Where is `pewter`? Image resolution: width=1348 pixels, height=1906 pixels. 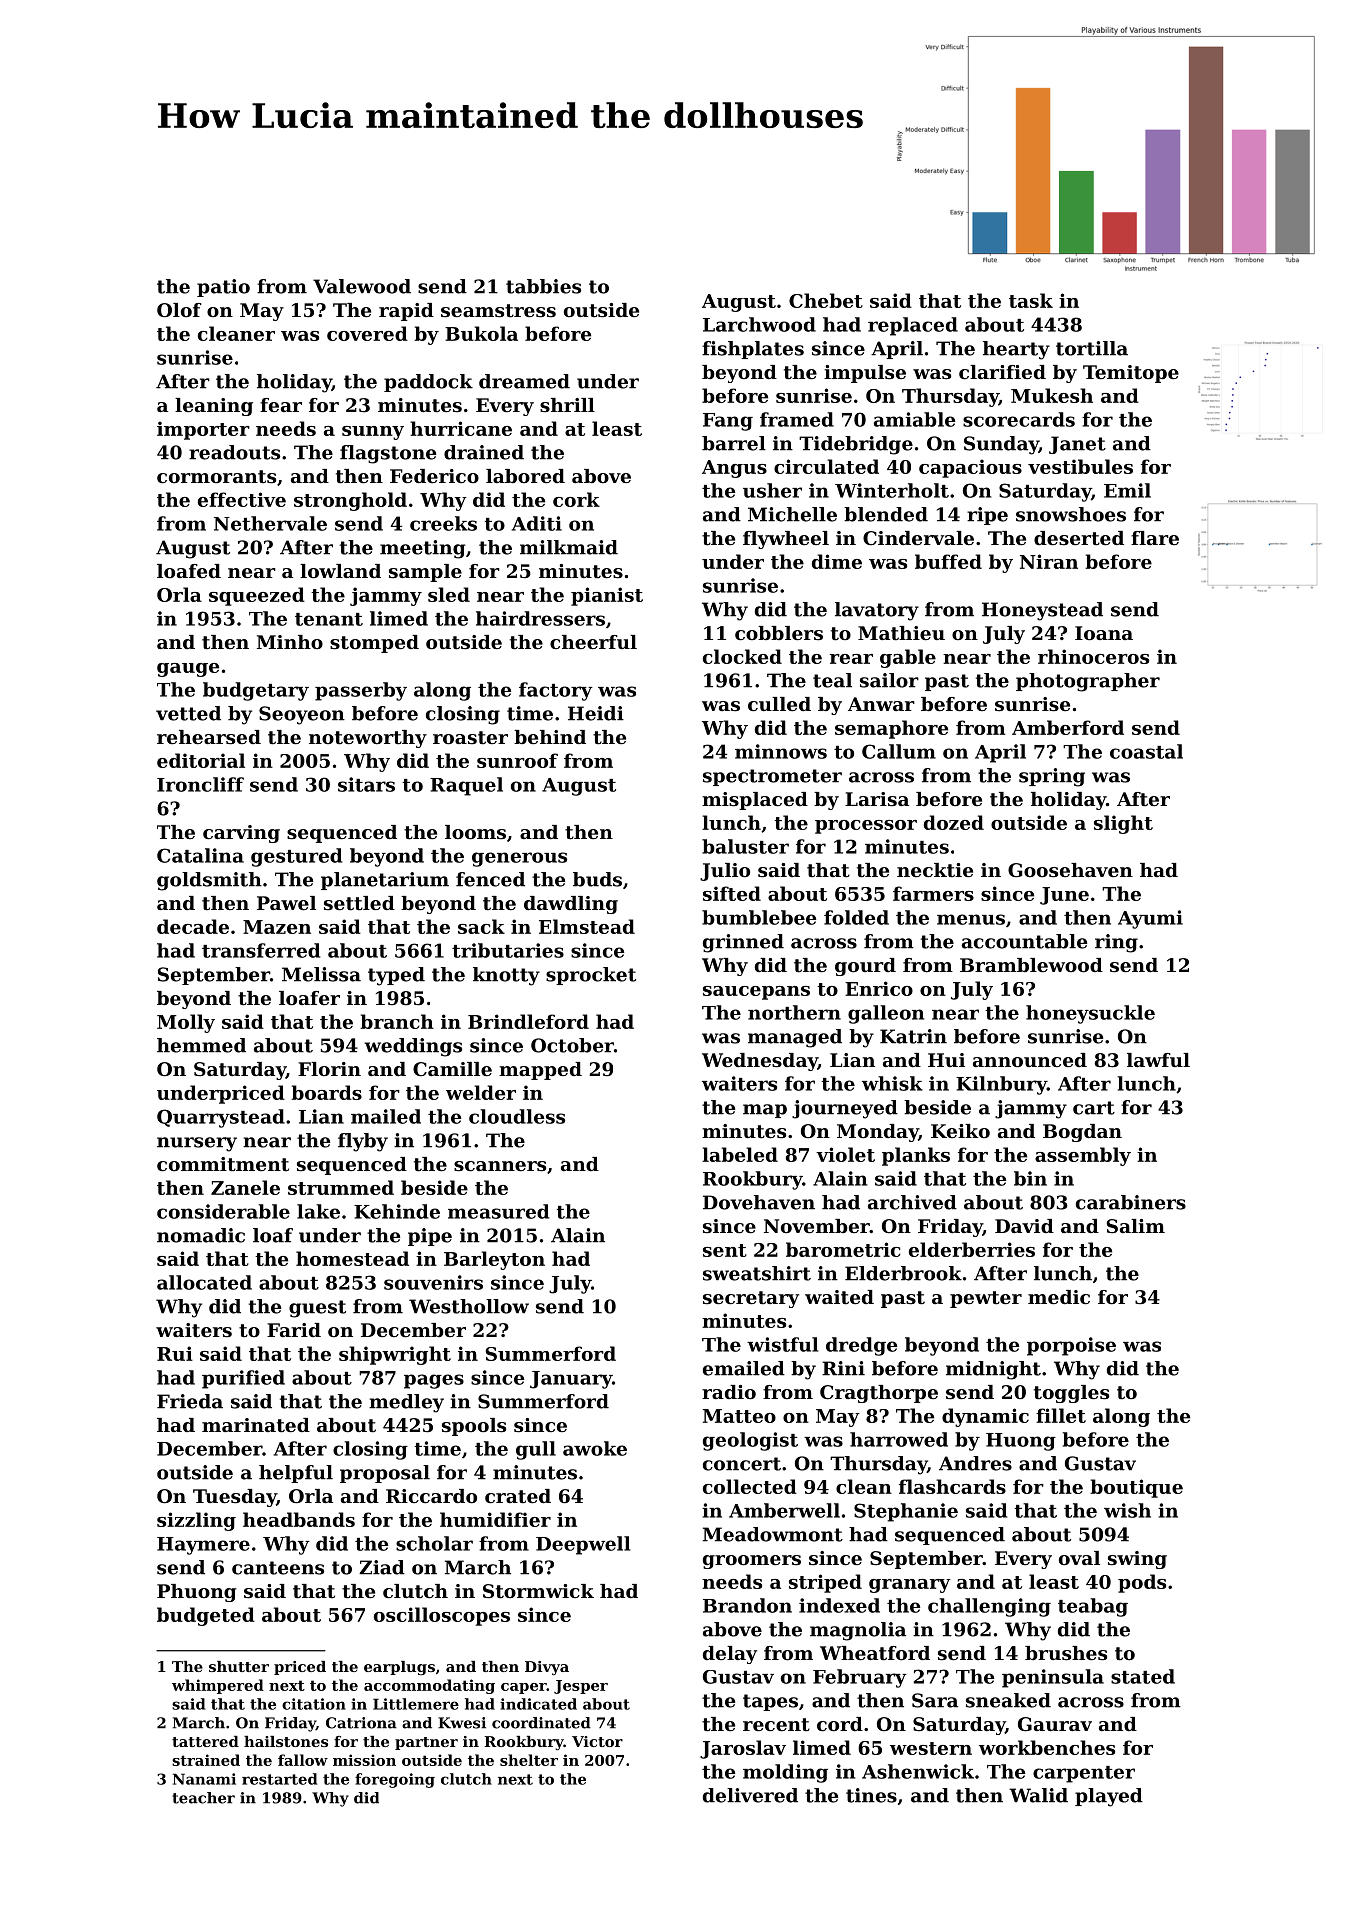 pewter is located at coordinates (986, 1299).
